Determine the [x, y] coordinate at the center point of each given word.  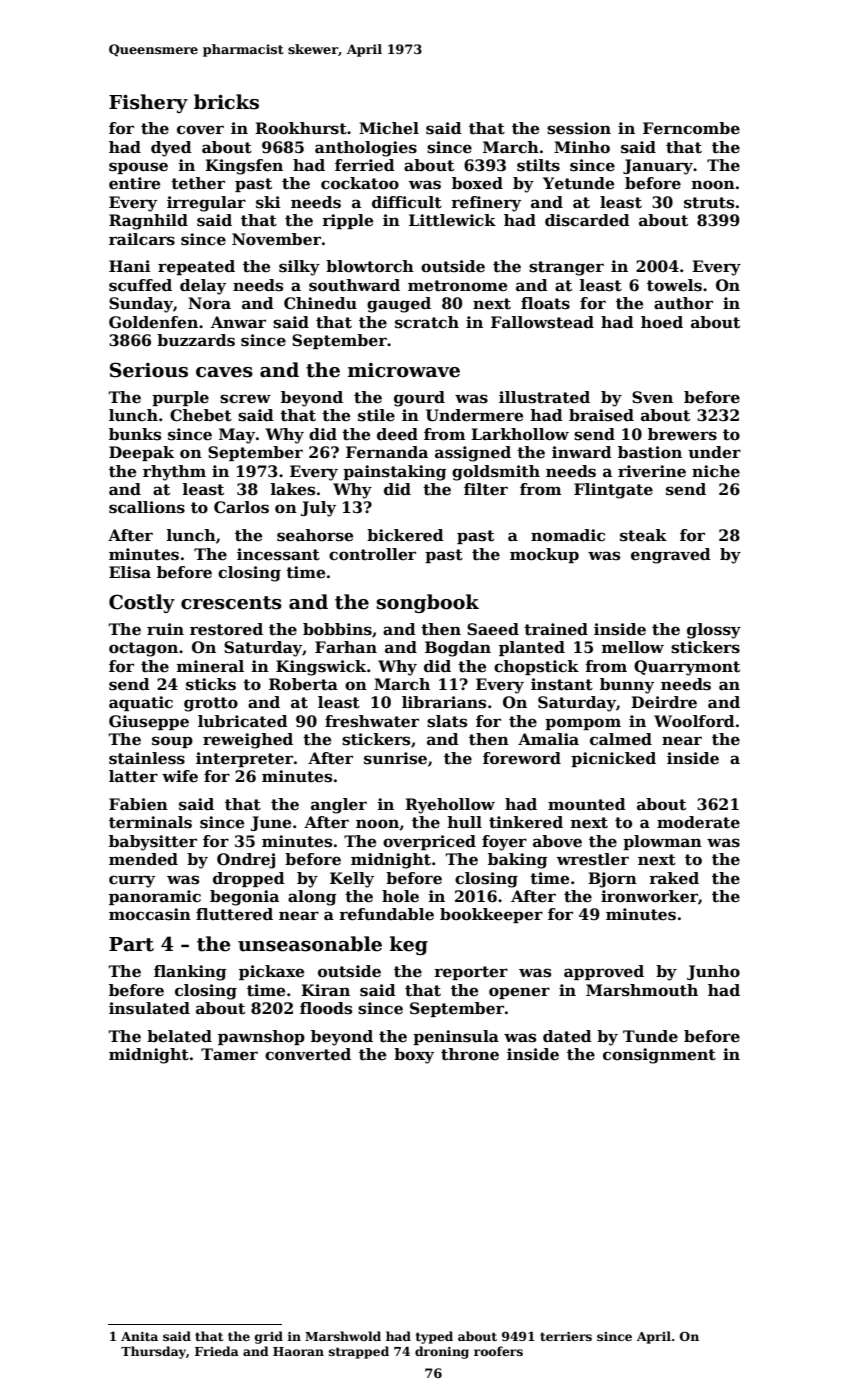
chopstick [536, 667]
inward [582, 452]
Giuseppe [149, 722]
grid [269, 1337]
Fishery [148, 103]
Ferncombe [691, 128]
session [579, 128]
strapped [359, 1352]
